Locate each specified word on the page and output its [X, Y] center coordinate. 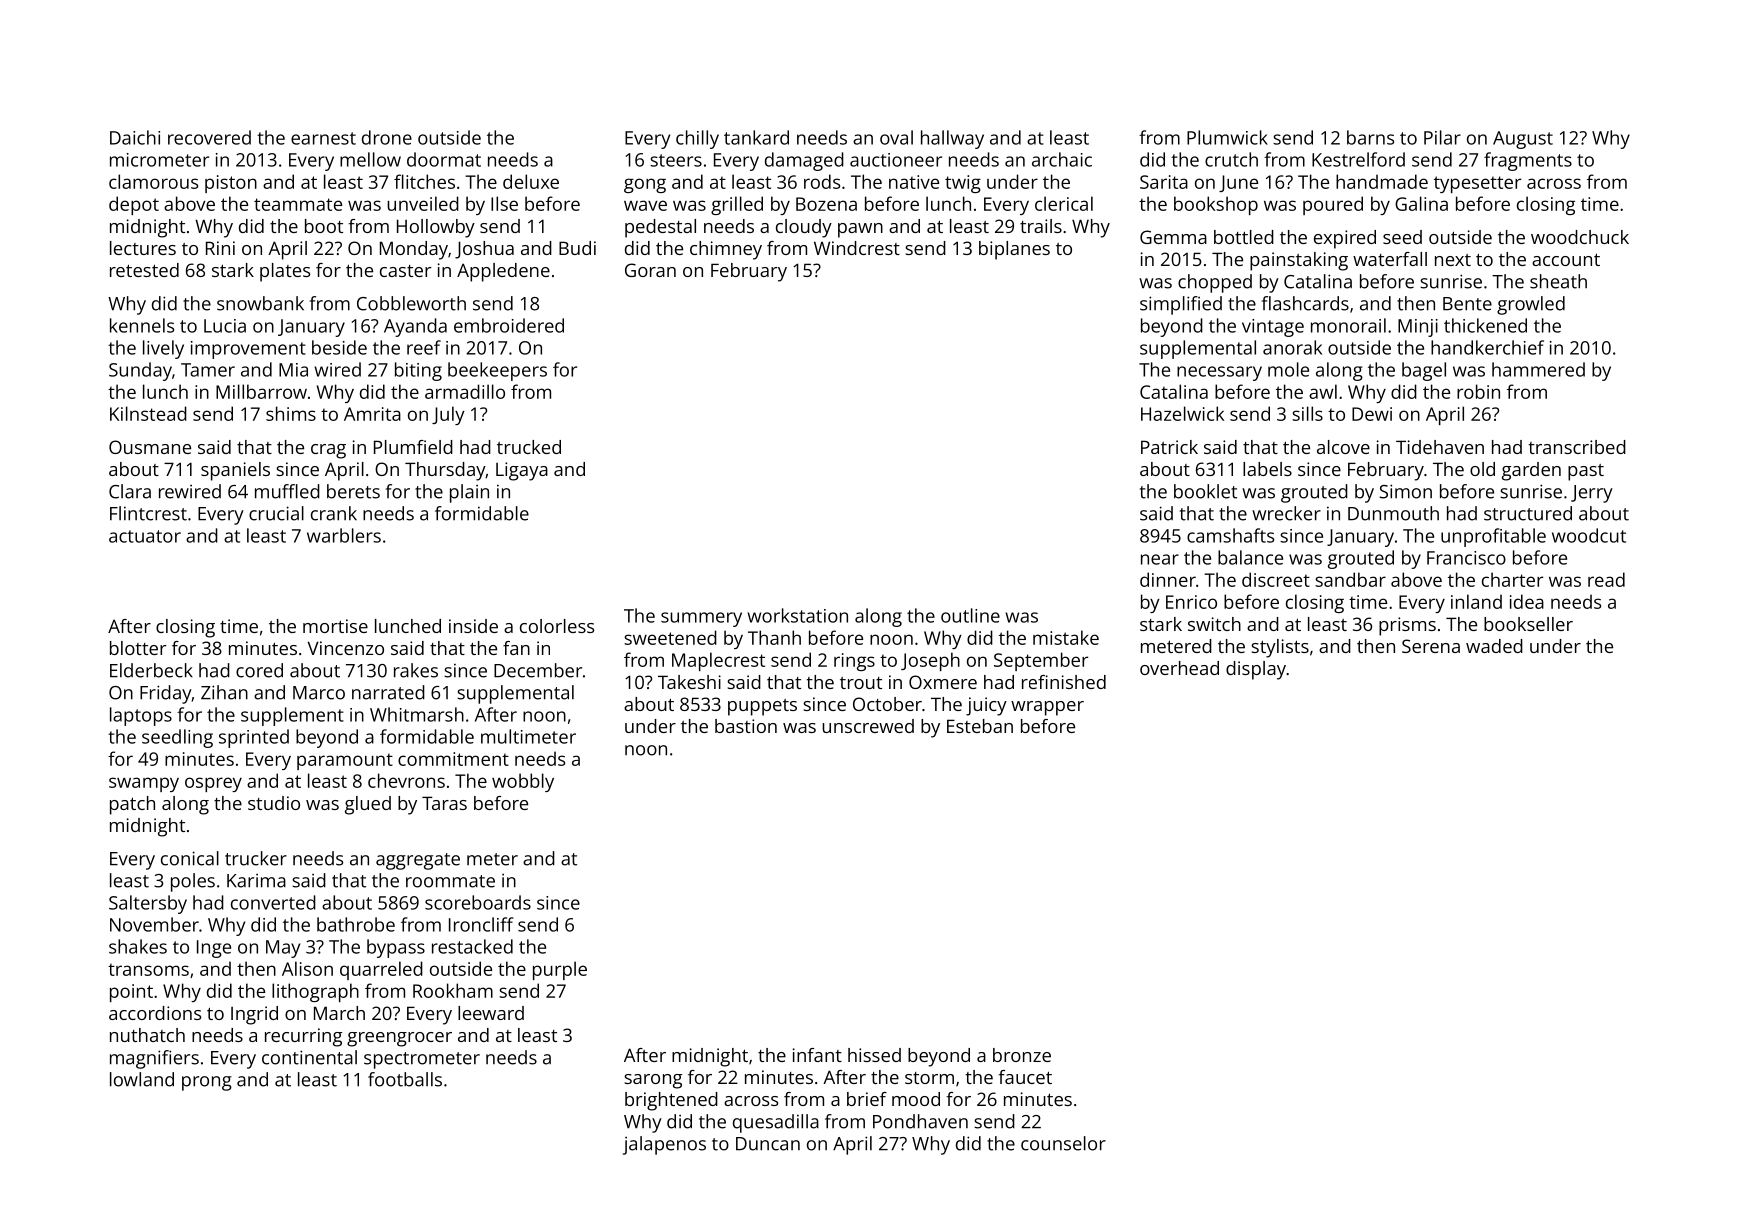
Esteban [980, 726]
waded [1494, 646]
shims [291, 413]
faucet [1025, 1077]
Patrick [1169, 447]
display [1256, 670]
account [1566, 260]
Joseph [930, 661]
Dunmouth [1393, 513]
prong [207, 1083]
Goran [650, 270]
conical [190, 858]
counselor [1063, 1143]
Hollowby [436, 228]
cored [259, 670]
